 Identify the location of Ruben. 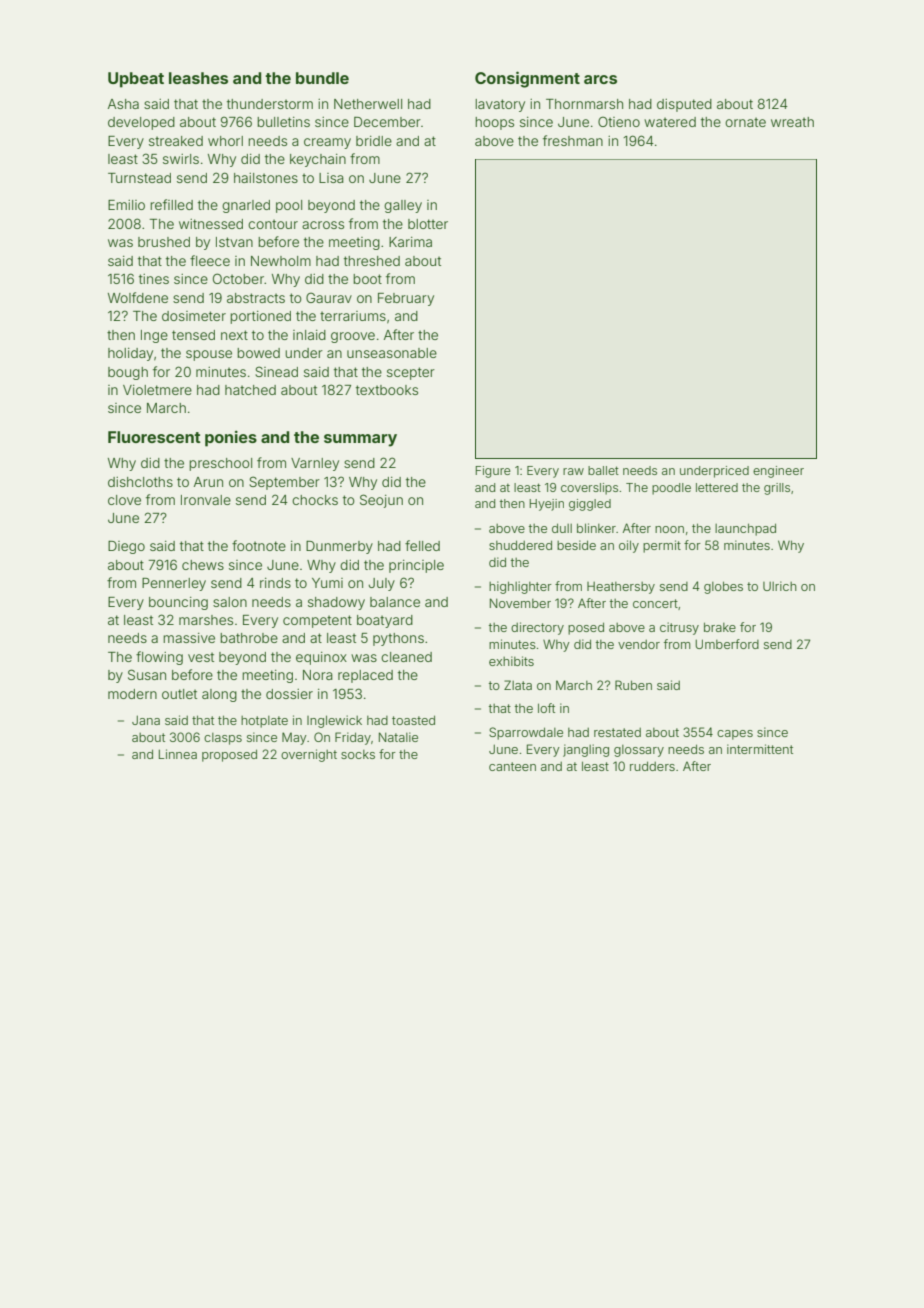
(633, 685).
